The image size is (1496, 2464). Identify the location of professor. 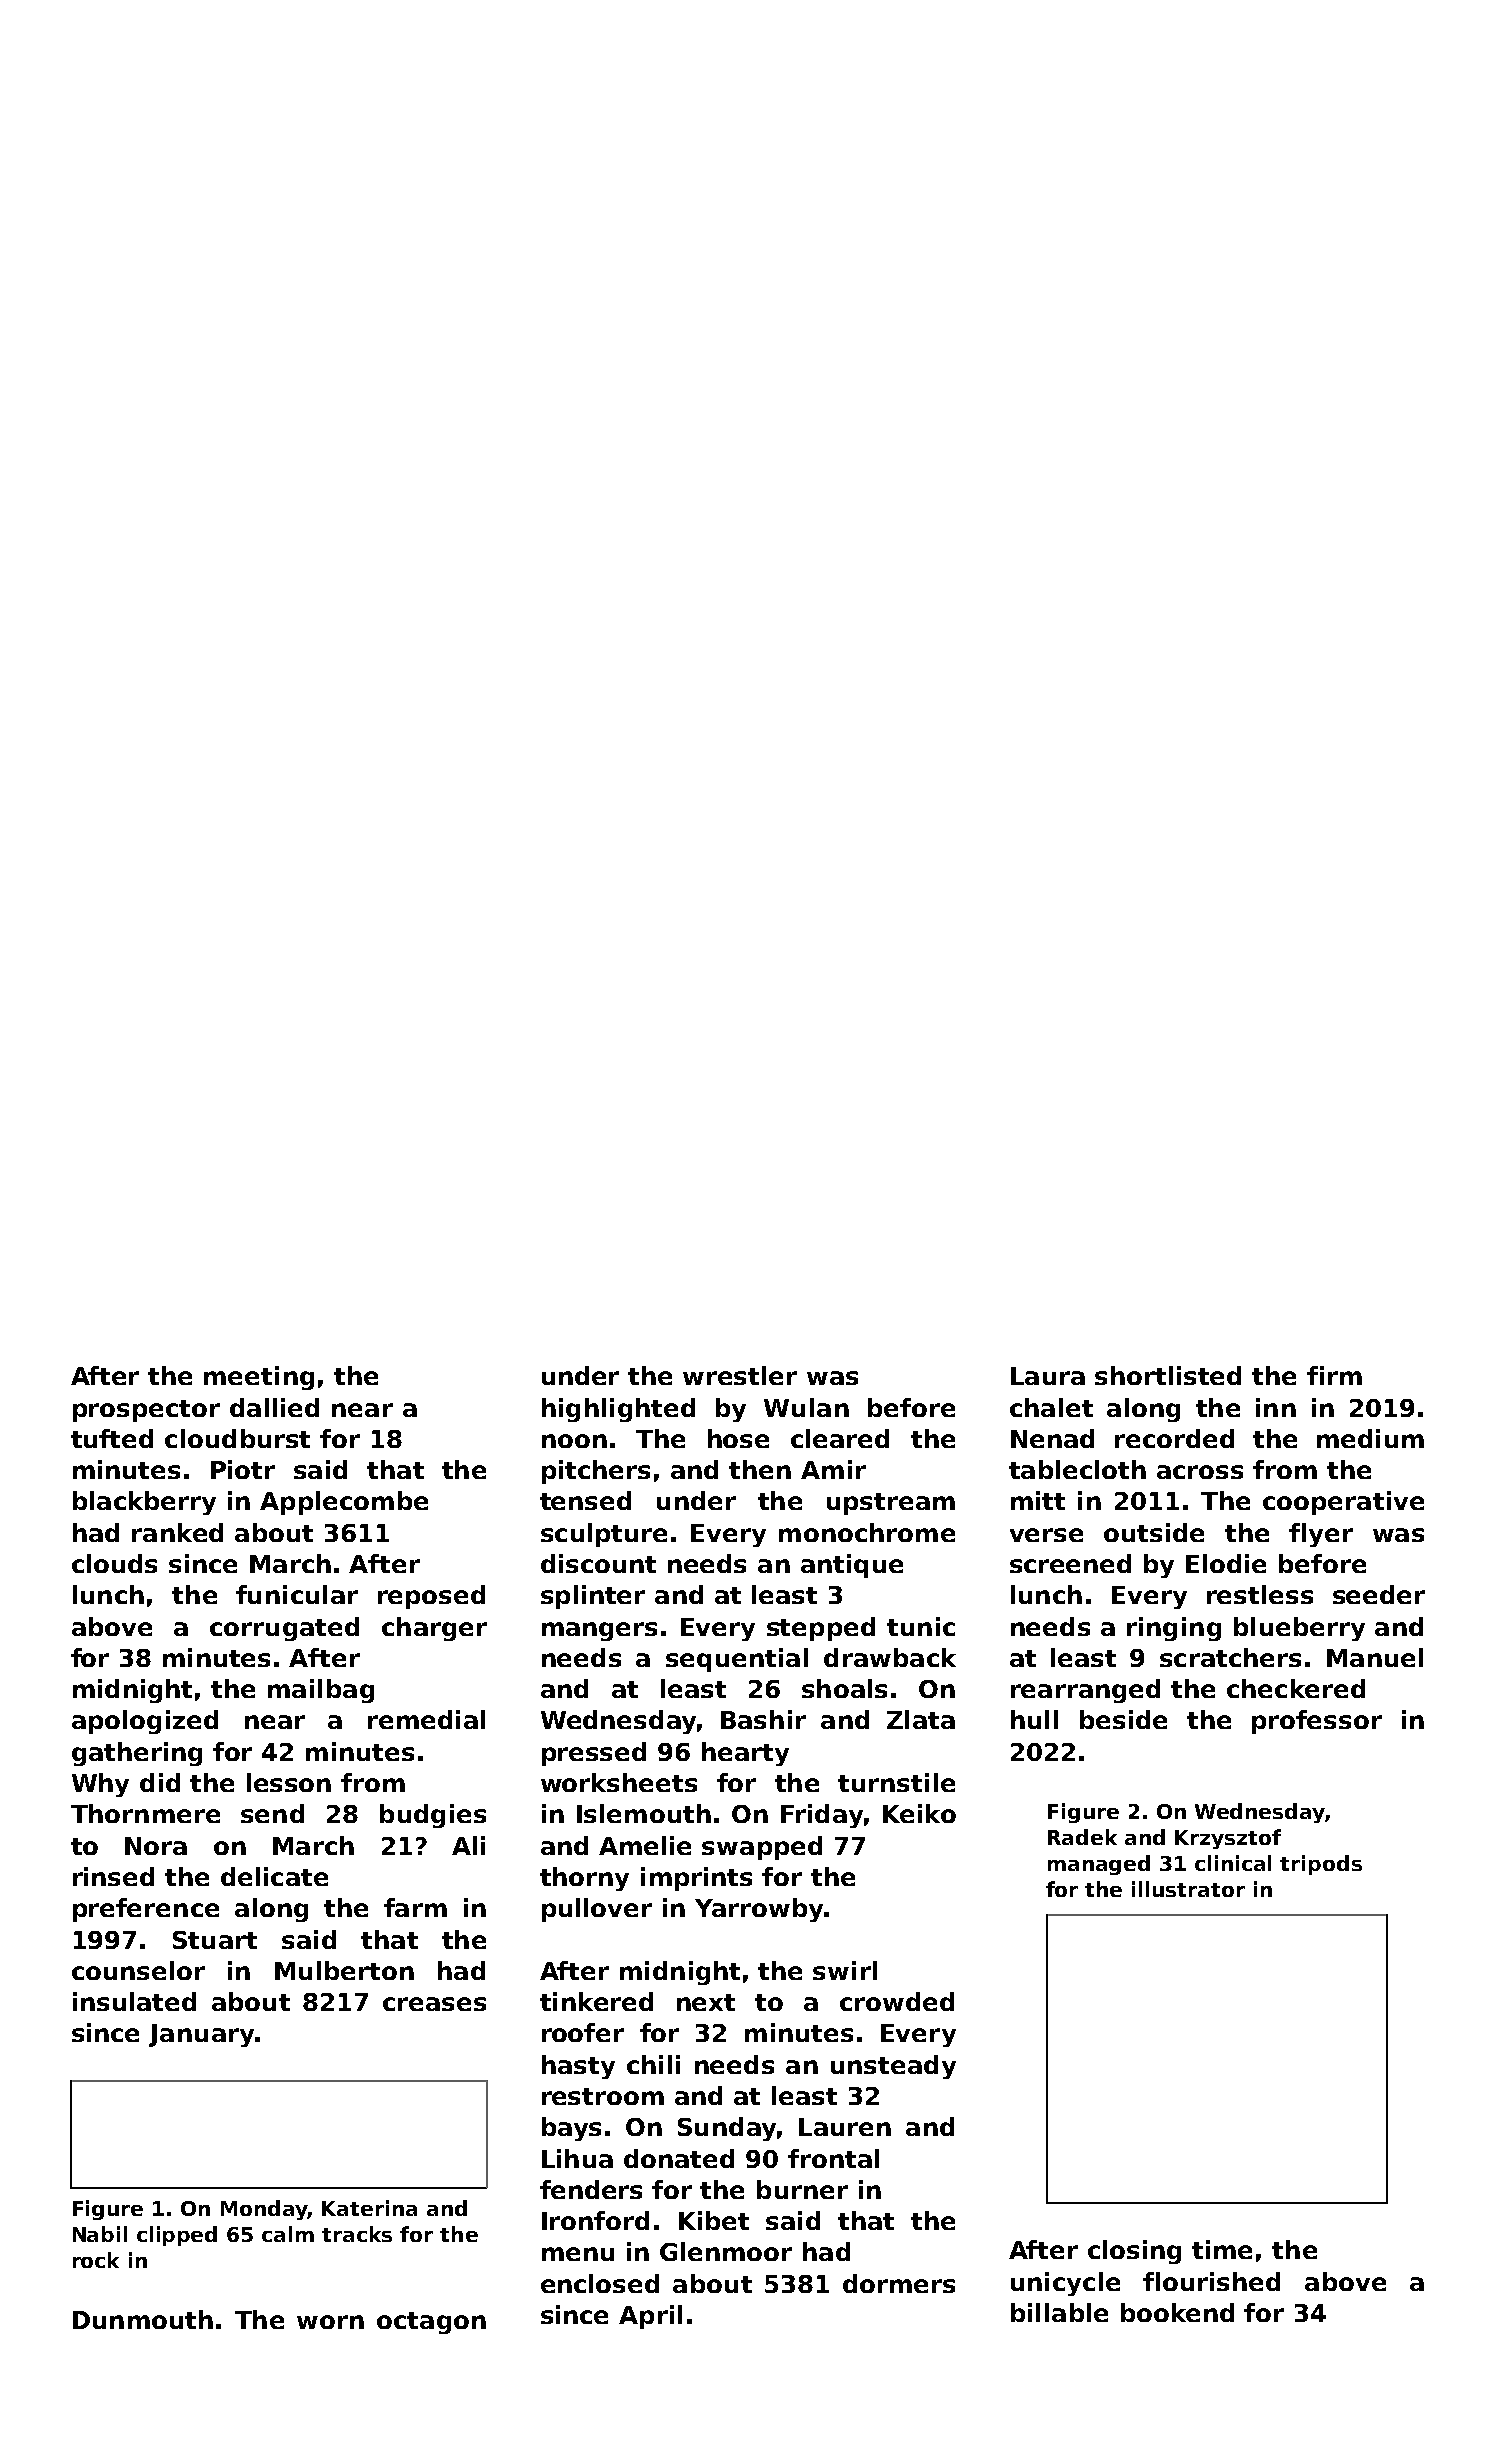
(1317, 1722).
